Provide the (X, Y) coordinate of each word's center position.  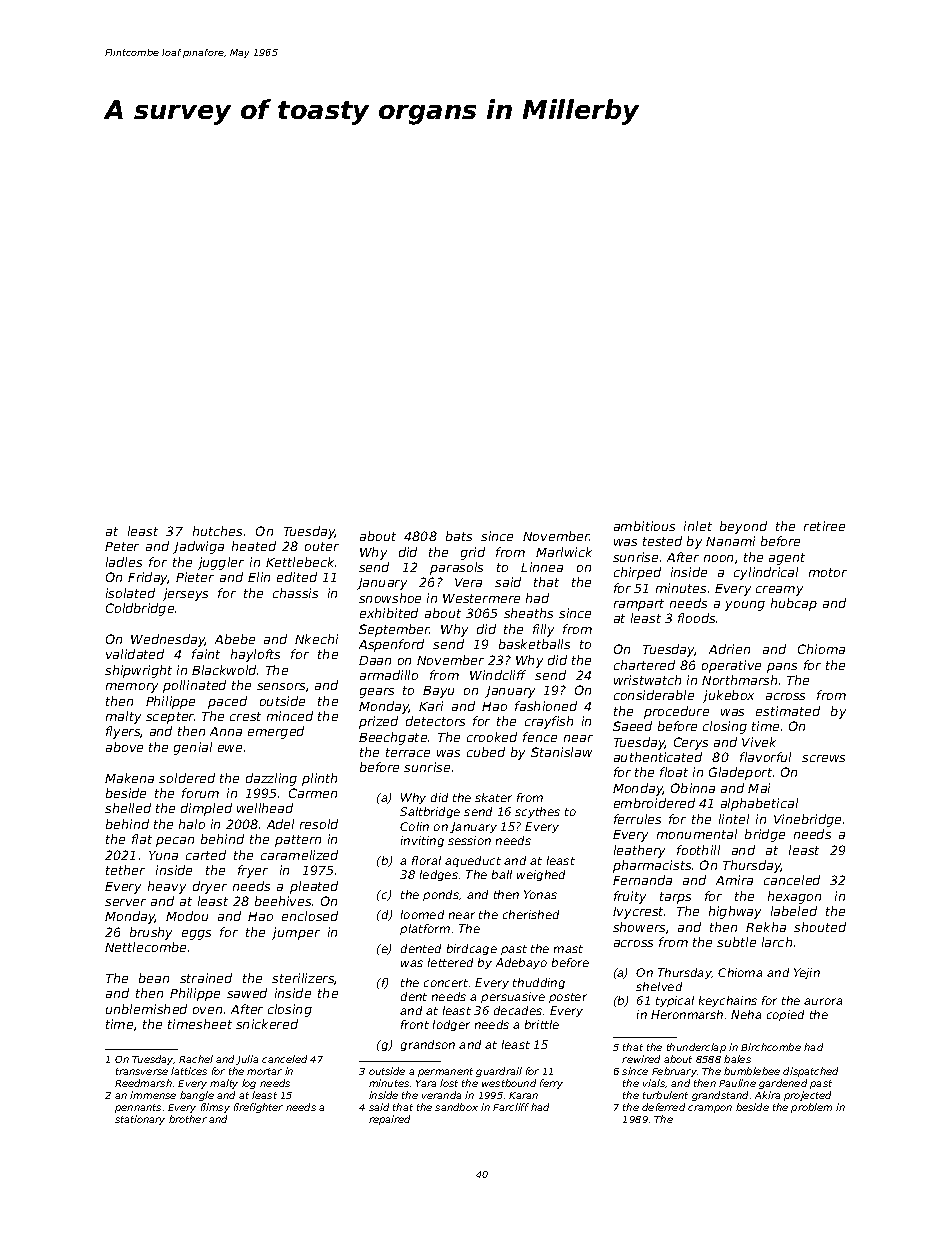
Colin (414, 826)
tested (662, 541)
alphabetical (759, 804)
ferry (551, 1084)
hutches (217, 531)
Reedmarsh (143, 1083)
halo (192, 824)
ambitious (644, 526)
